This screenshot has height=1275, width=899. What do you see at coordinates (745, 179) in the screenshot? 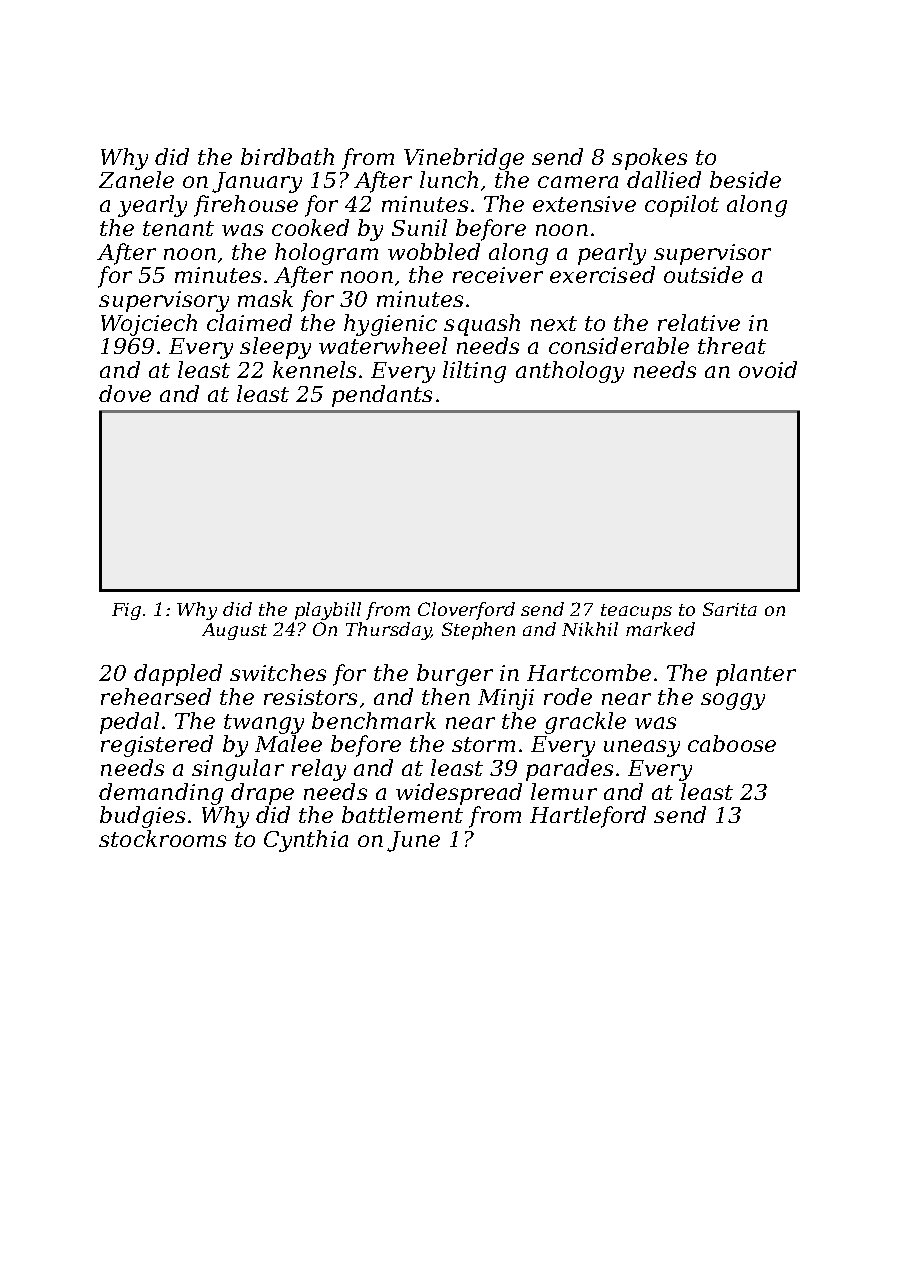
I see `beside` at bounding box center [745, 179].
